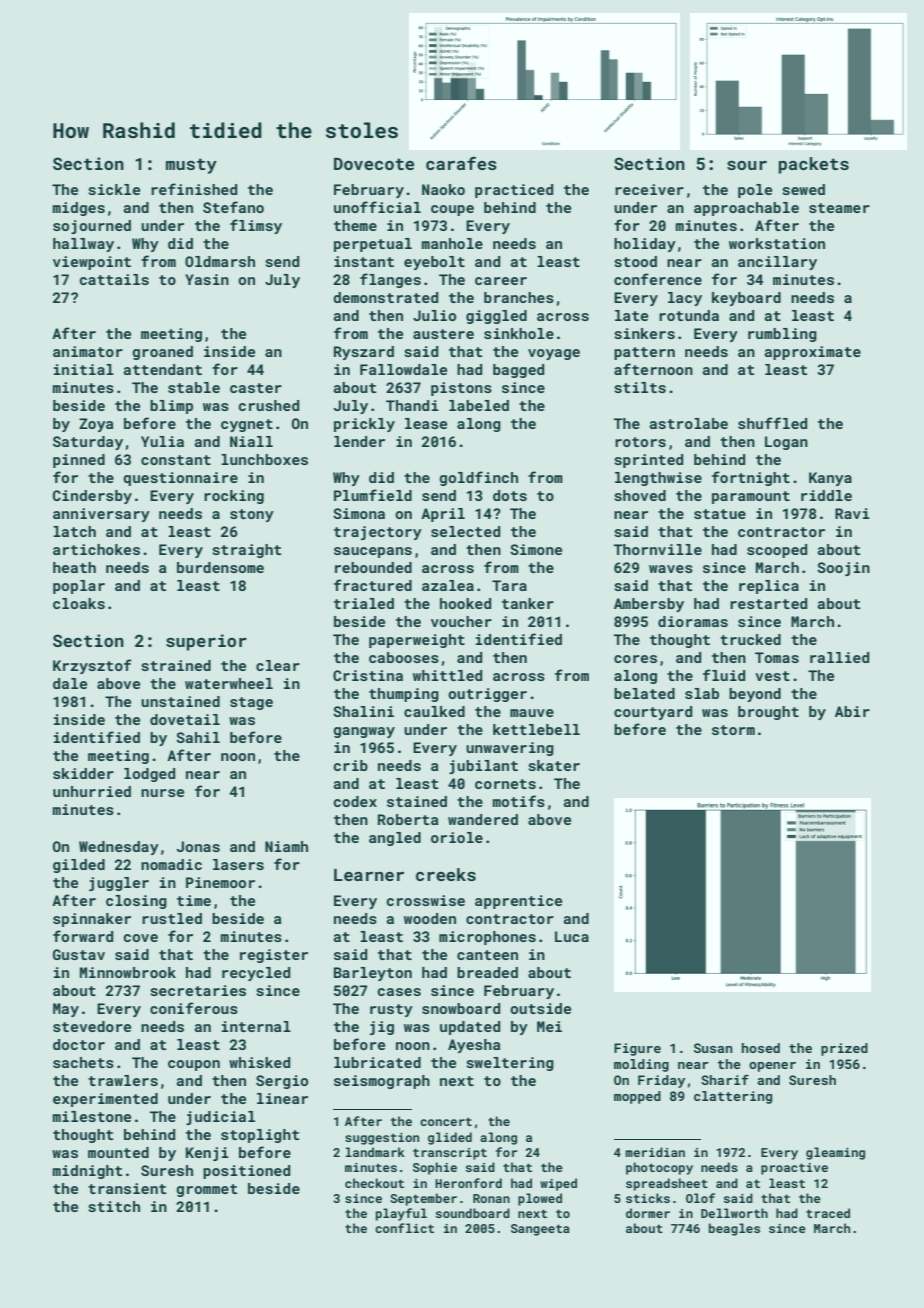 The width and height of the page is (924, 1308). What do you see at coordinates (554, 354) in the page?
I see `voyage` at bounding box center [554, 354].
